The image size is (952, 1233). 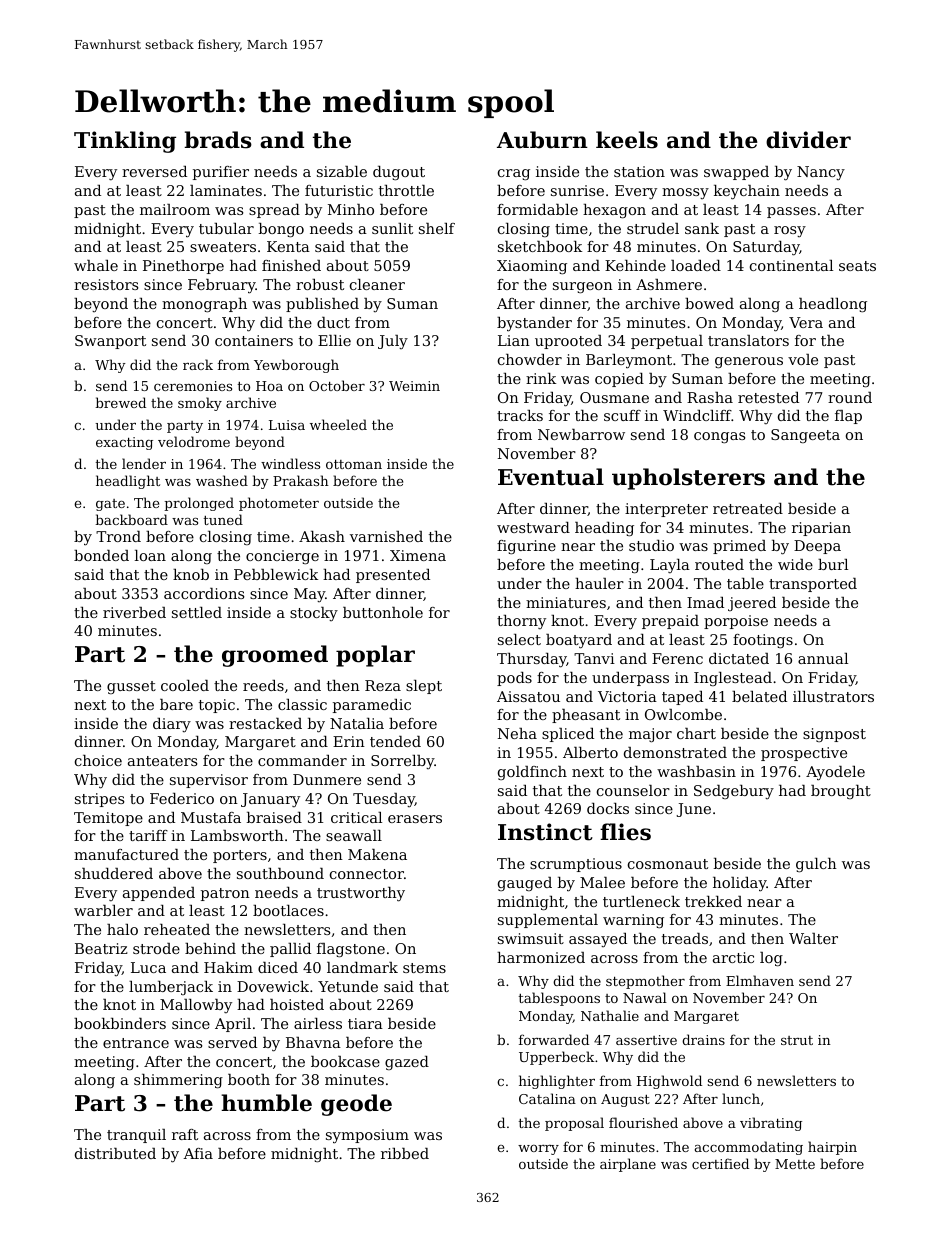 What do you see at coordinates (795, 1164) in the screenshot?
I see `Mette` at bounding box center [795, 1164].
